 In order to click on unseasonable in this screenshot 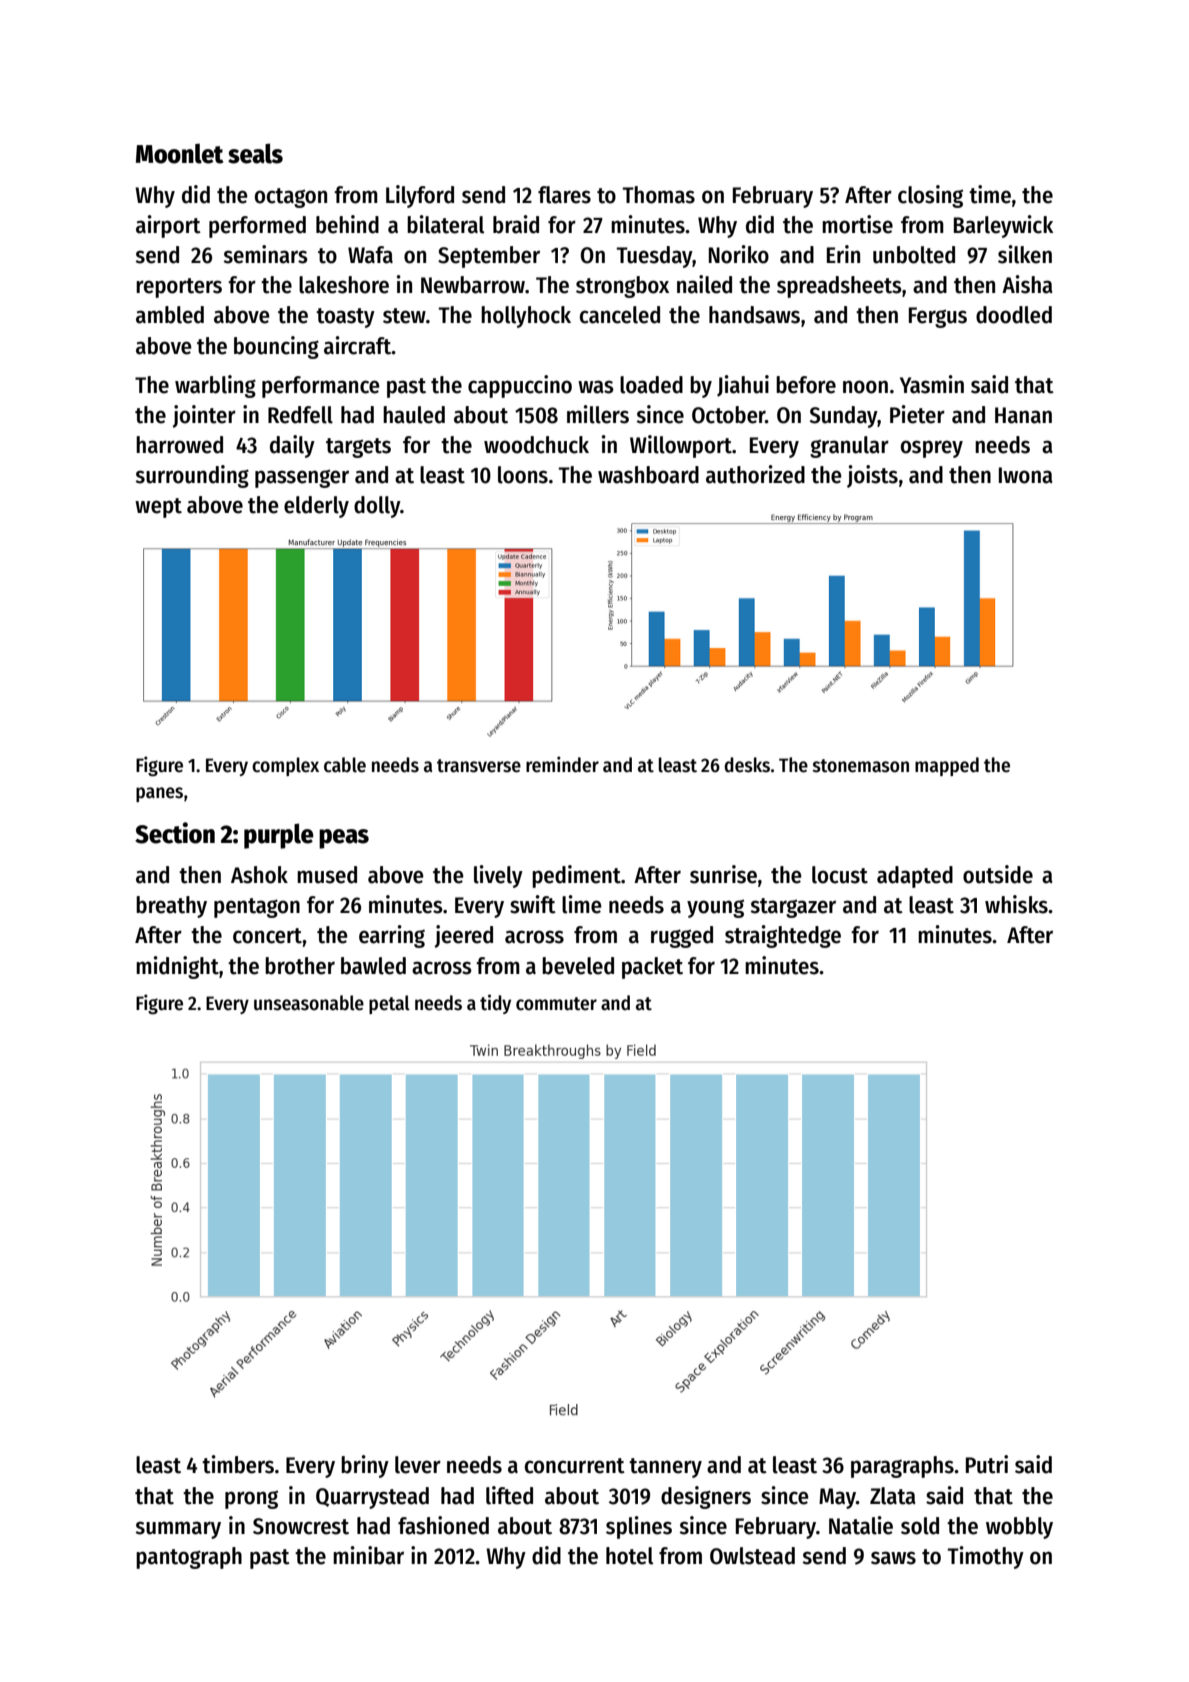, I will do `click(309, 1003)`.
